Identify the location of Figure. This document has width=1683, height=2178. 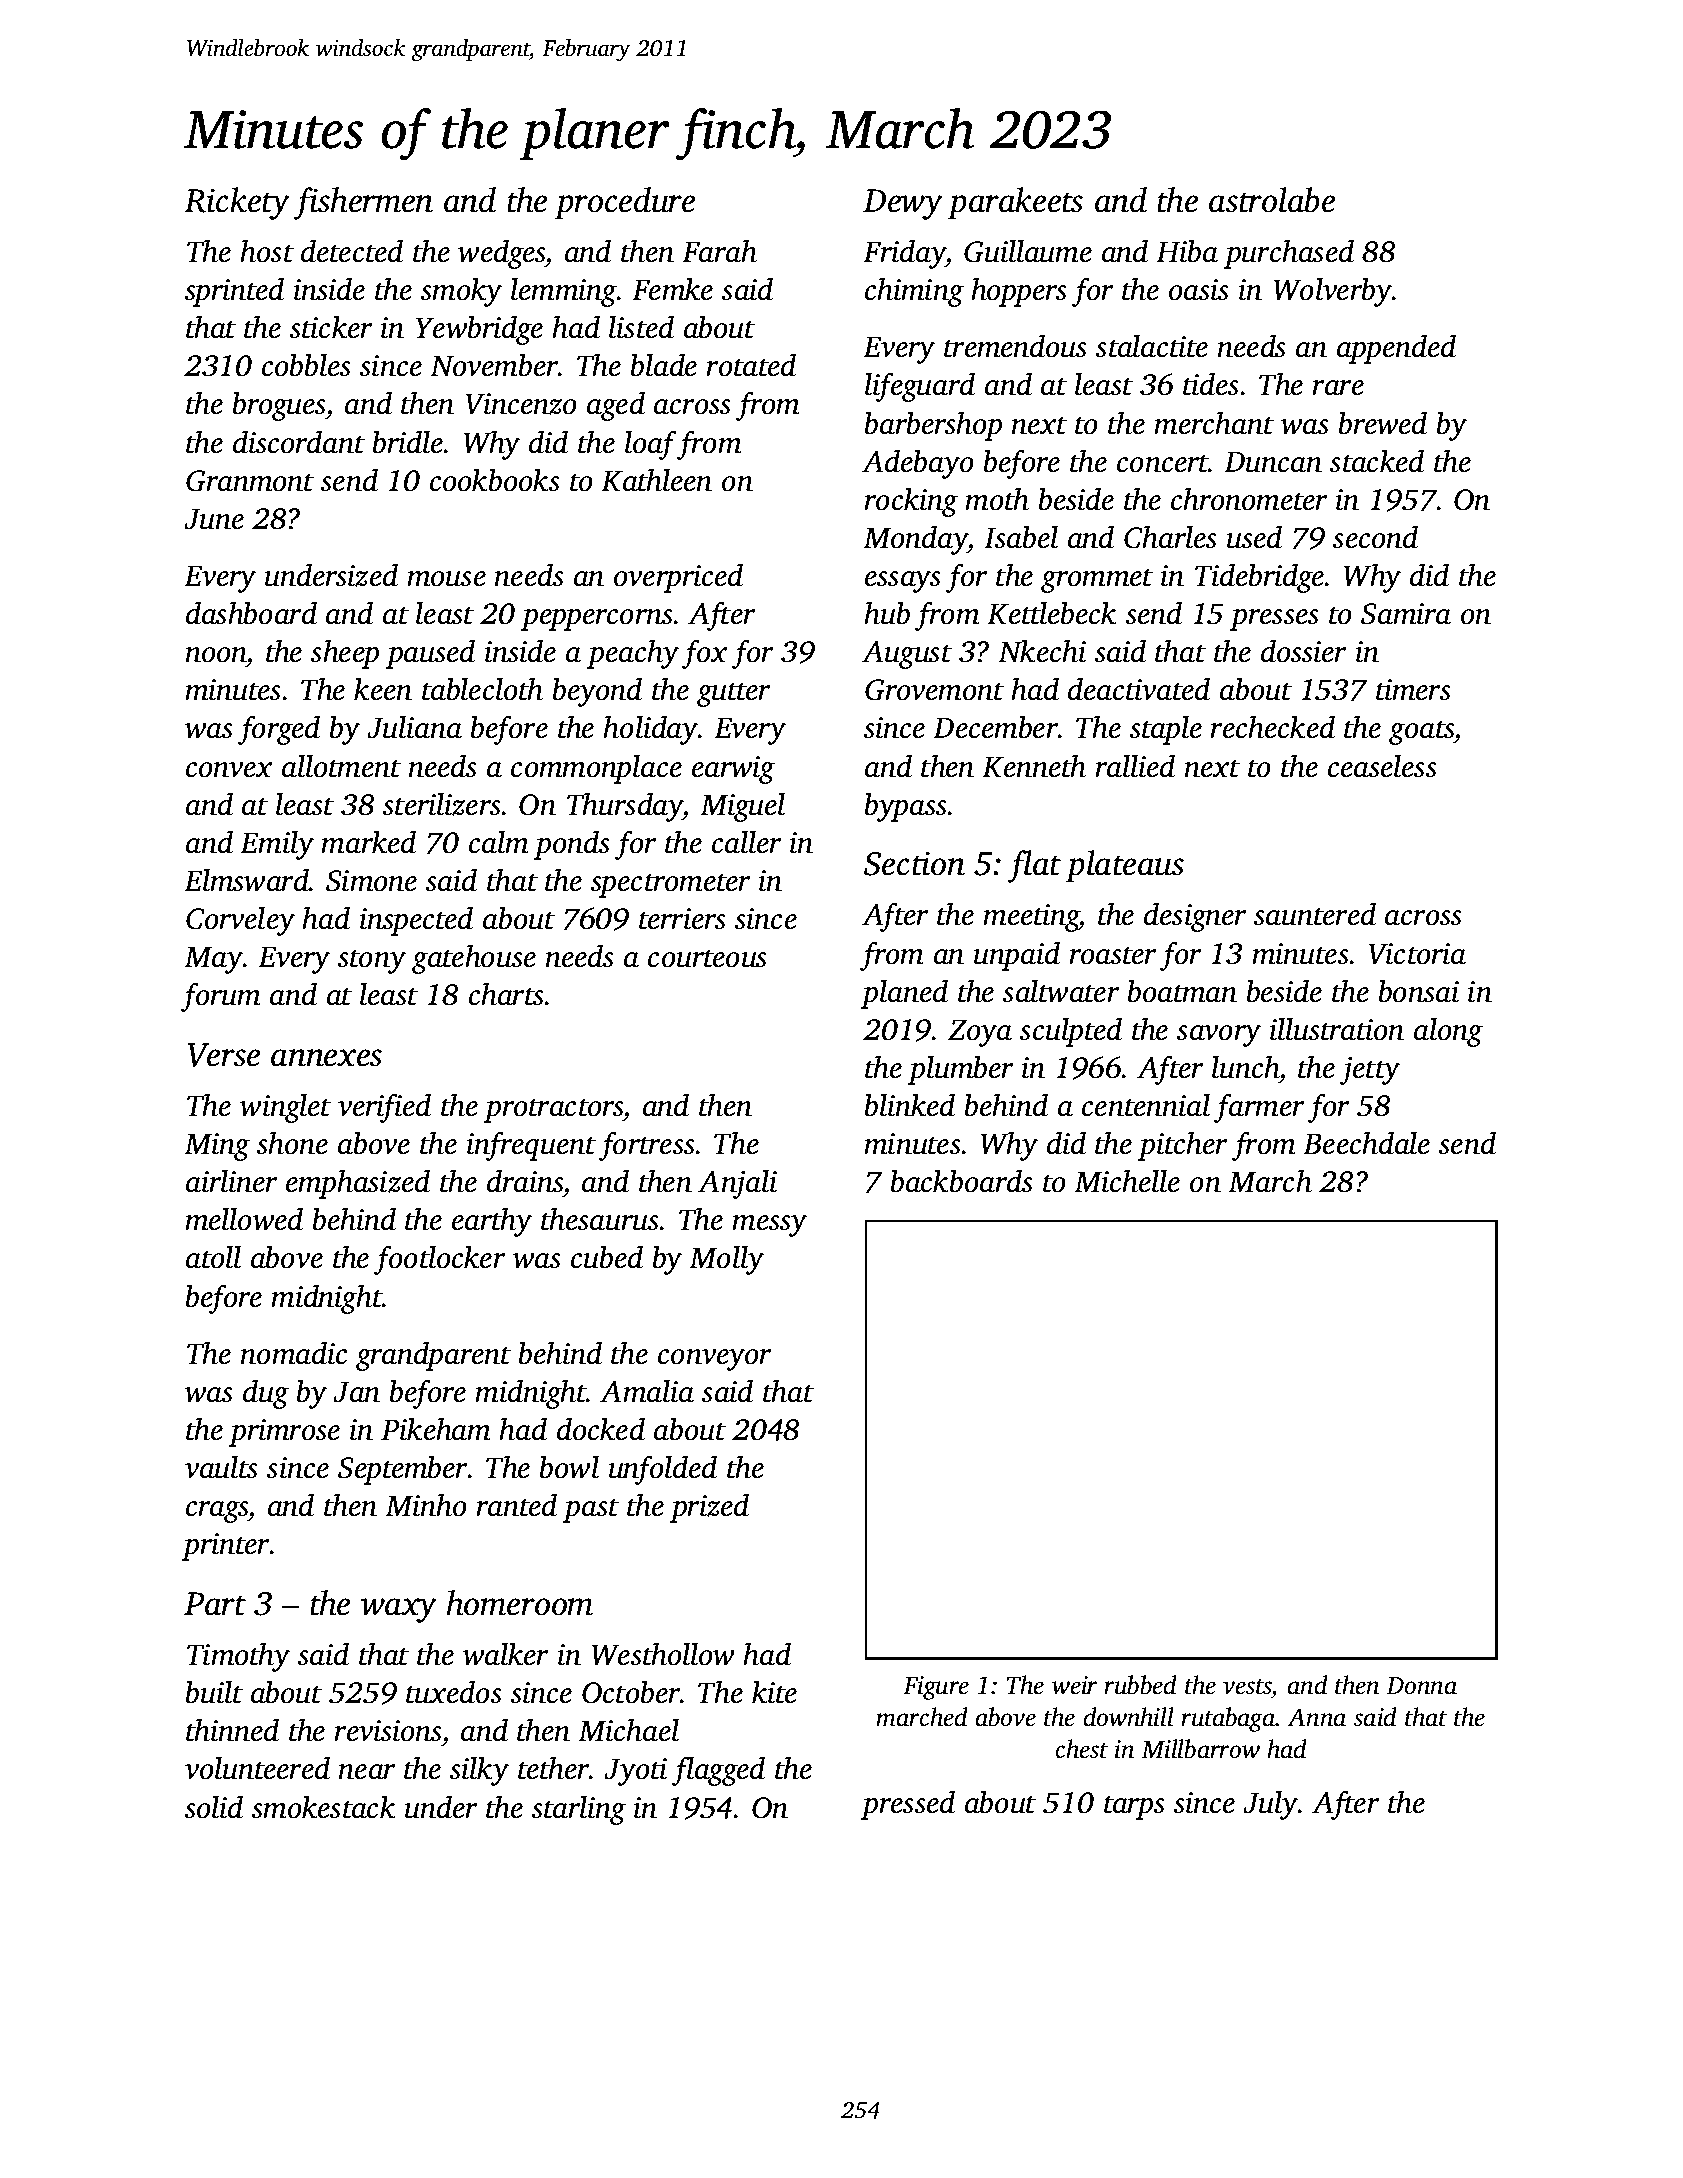
(936, 1688).
